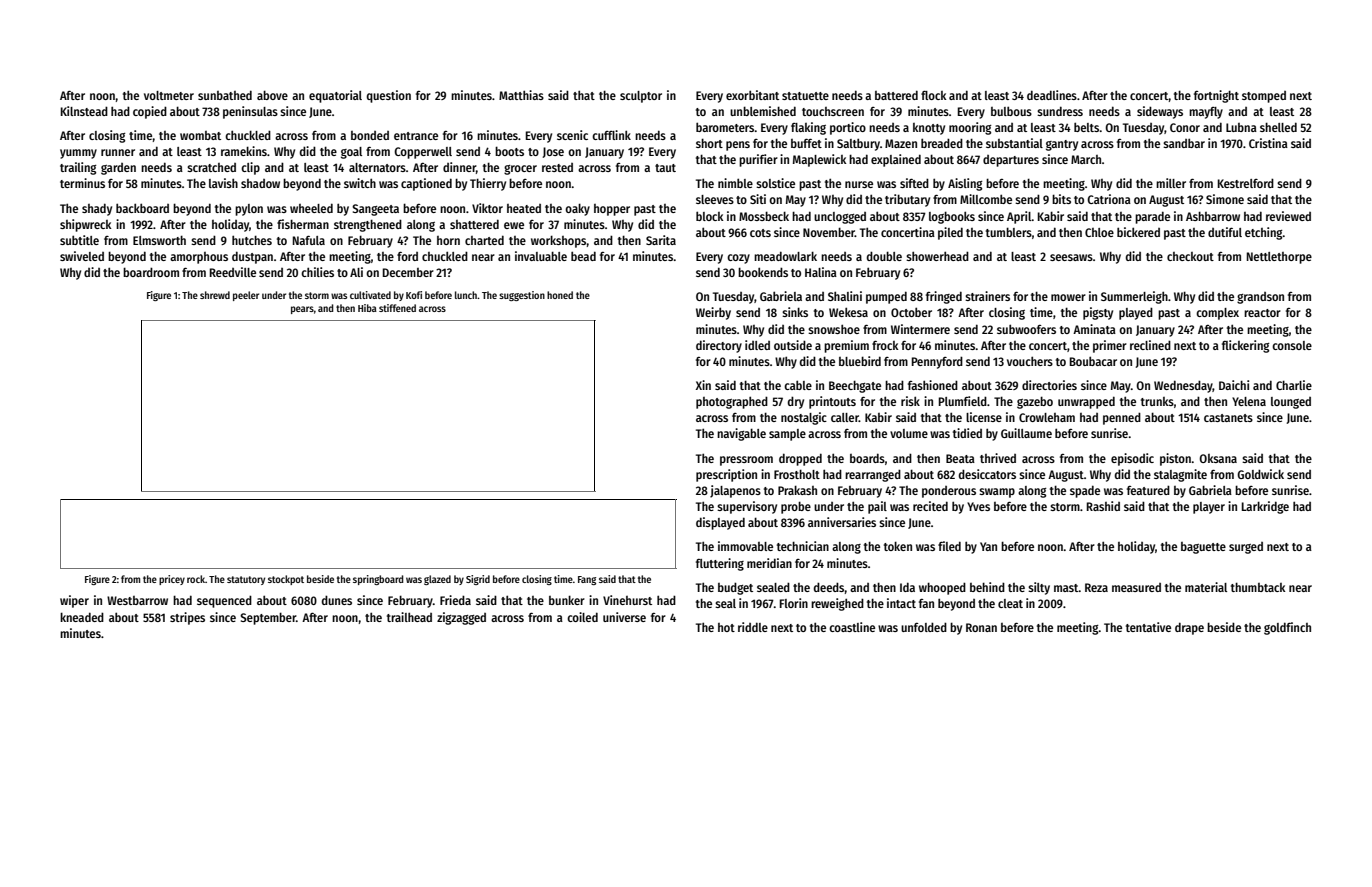 The image size is (1372, 887). What do you see at coordinates (74, 601) in the screenshot?
I see `wiper` at bounding box center [74, 601].
